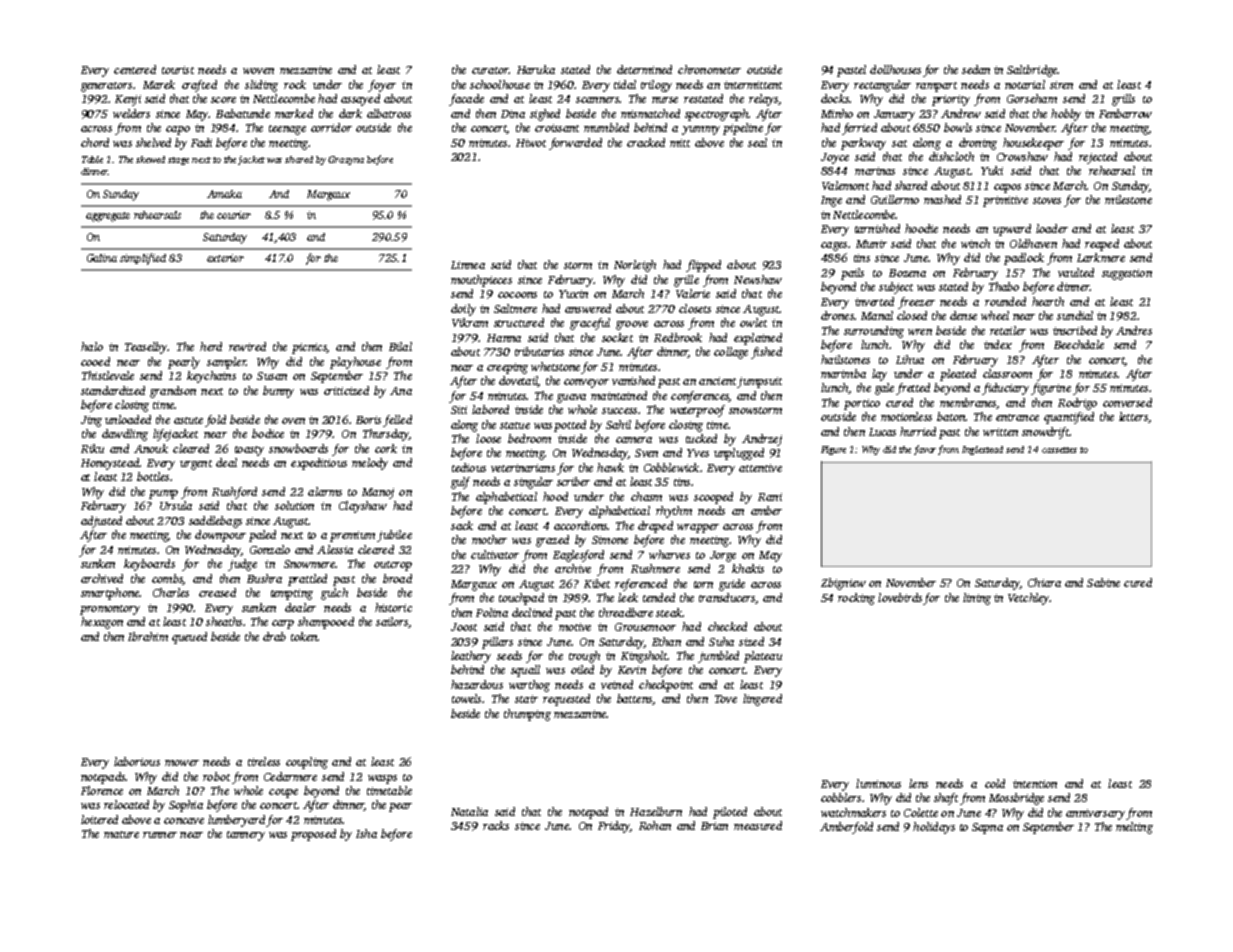  I want to click on jumpsuit, so click(759, 382).
